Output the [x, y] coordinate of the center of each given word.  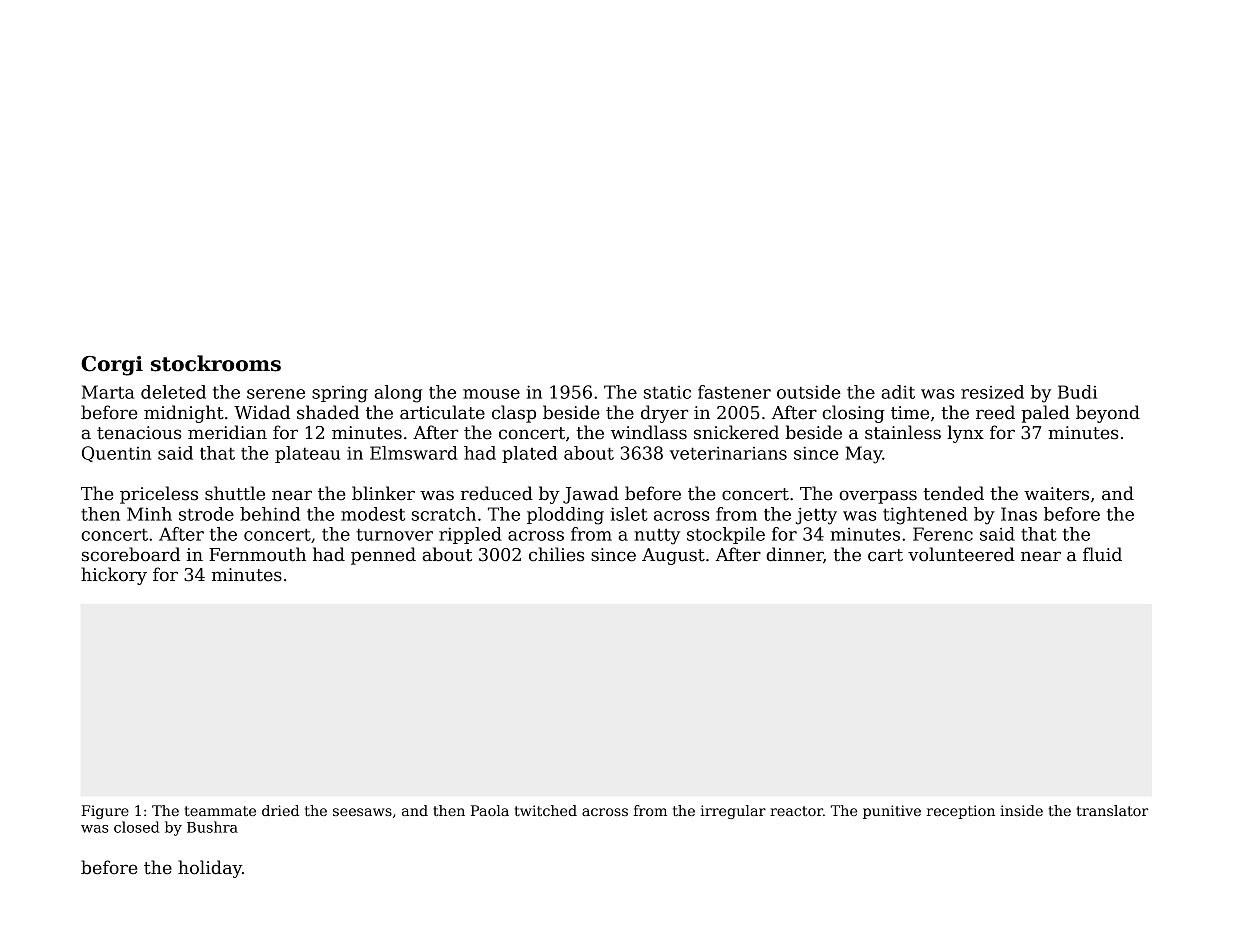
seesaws [362, 812]
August [673, 556]
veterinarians [728, 453]
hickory [114, 576]
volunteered [961, 554]
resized [992, 392]
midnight [184, 414]
